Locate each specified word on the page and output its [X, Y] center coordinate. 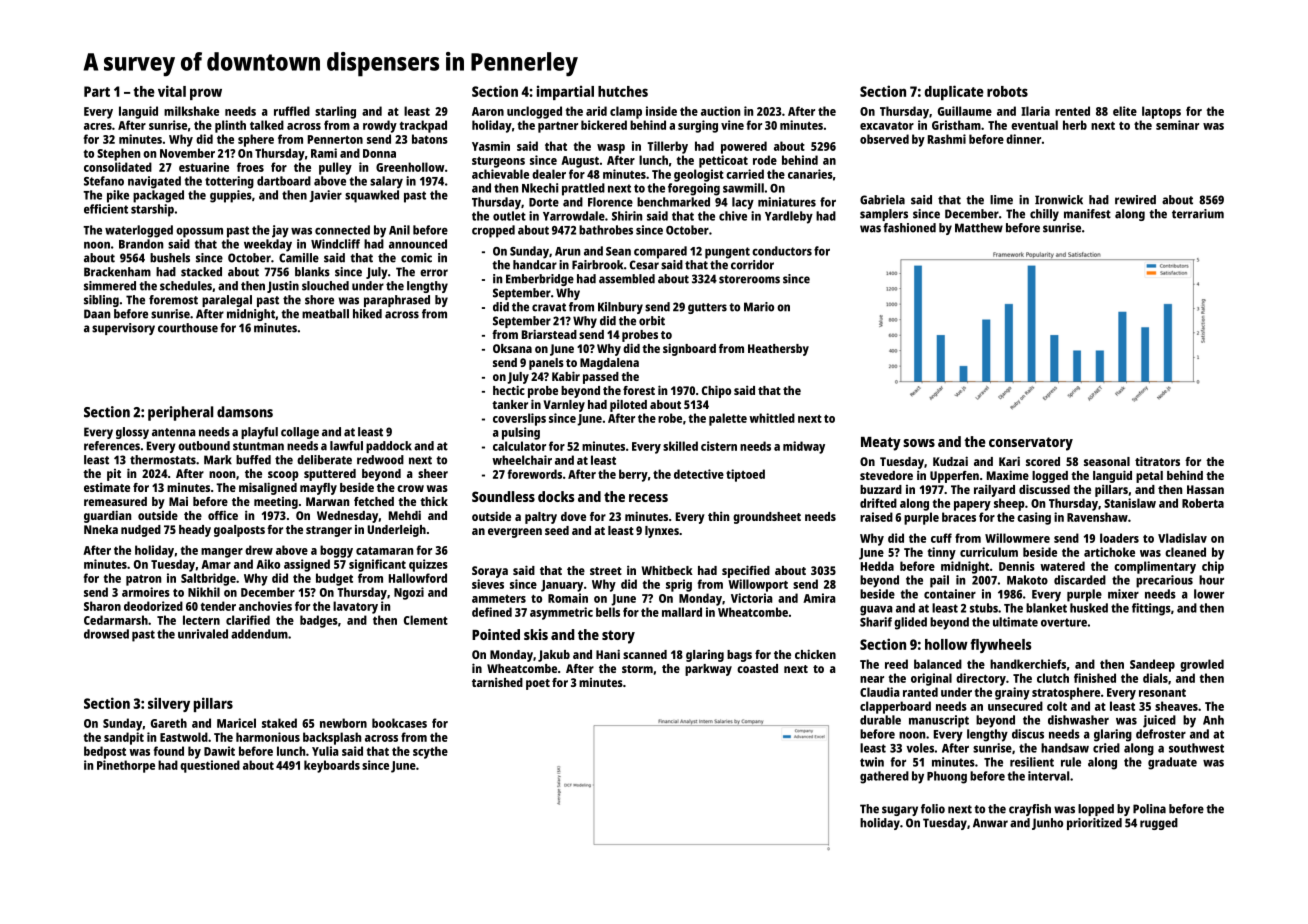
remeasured [115, 501]
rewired [1135, 200]
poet [538, 684]
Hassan [1205, 489]
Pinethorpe [126, 766]
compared [660, 252]
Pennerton [335, 139]
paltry [541, 518]
